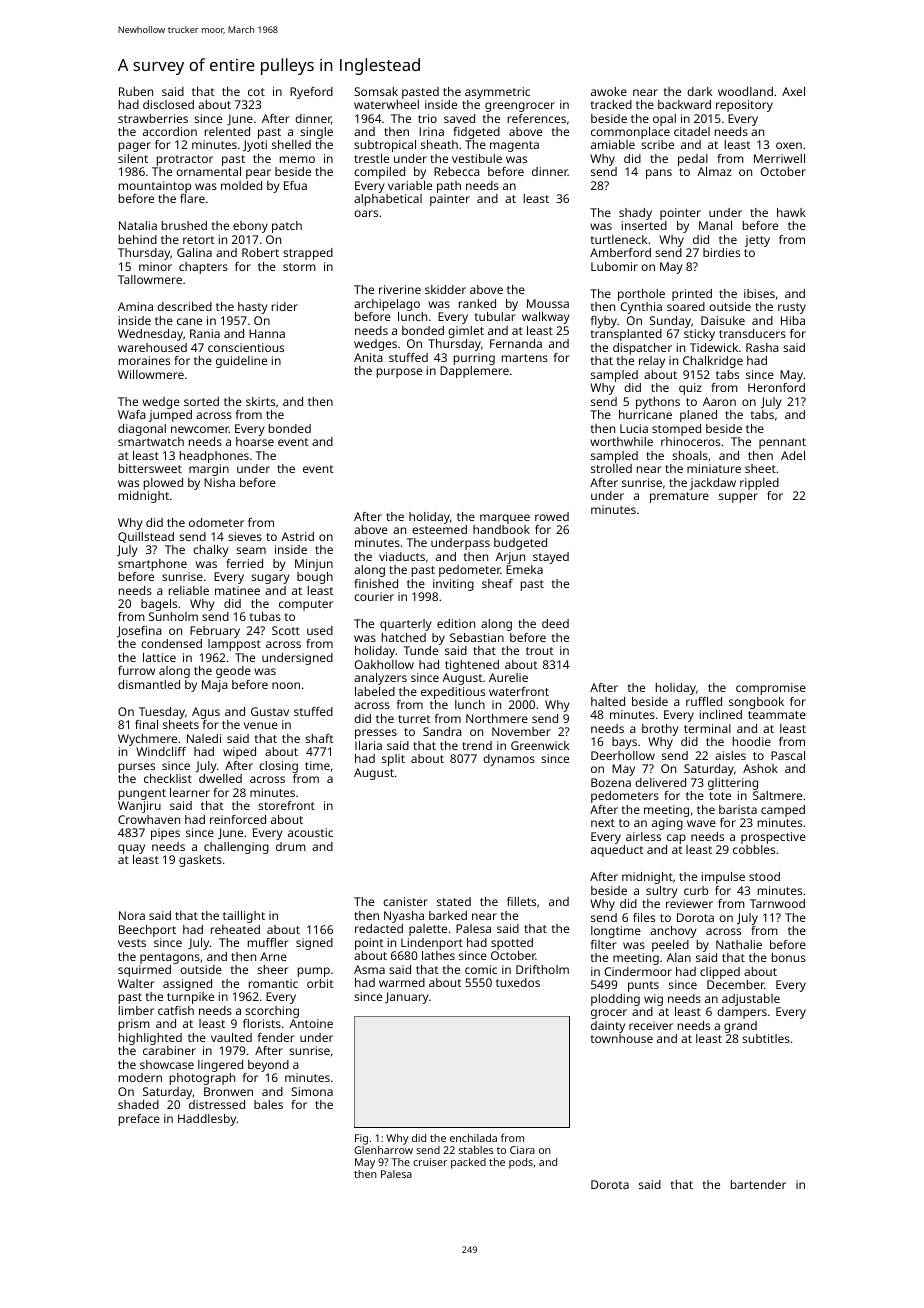 This page has width=924, height=1308. I want to click on split, so click(393, 760).
